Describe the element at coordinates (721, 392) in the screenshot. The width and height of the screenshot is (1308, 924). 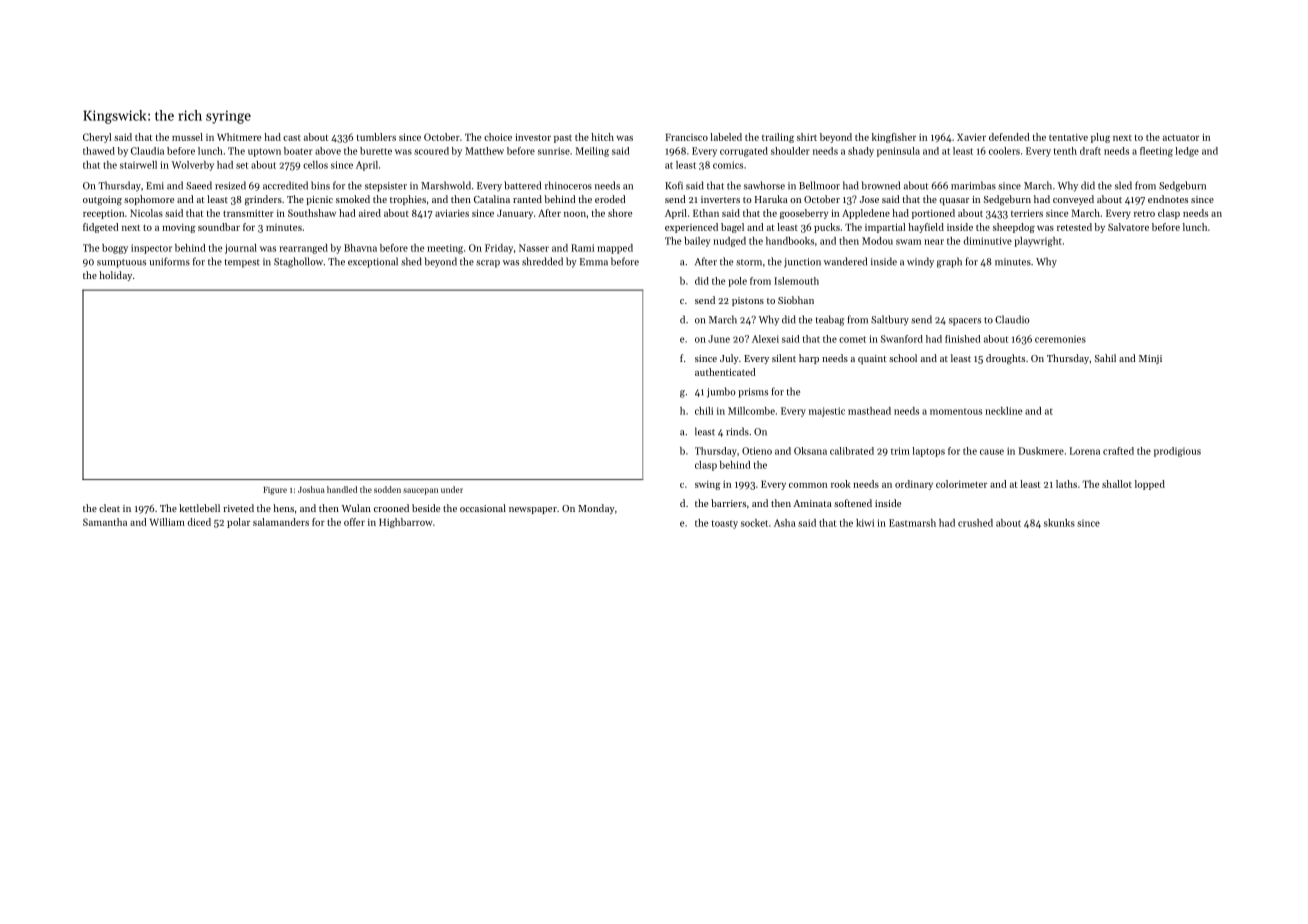
I see `jumbo` at that location.
